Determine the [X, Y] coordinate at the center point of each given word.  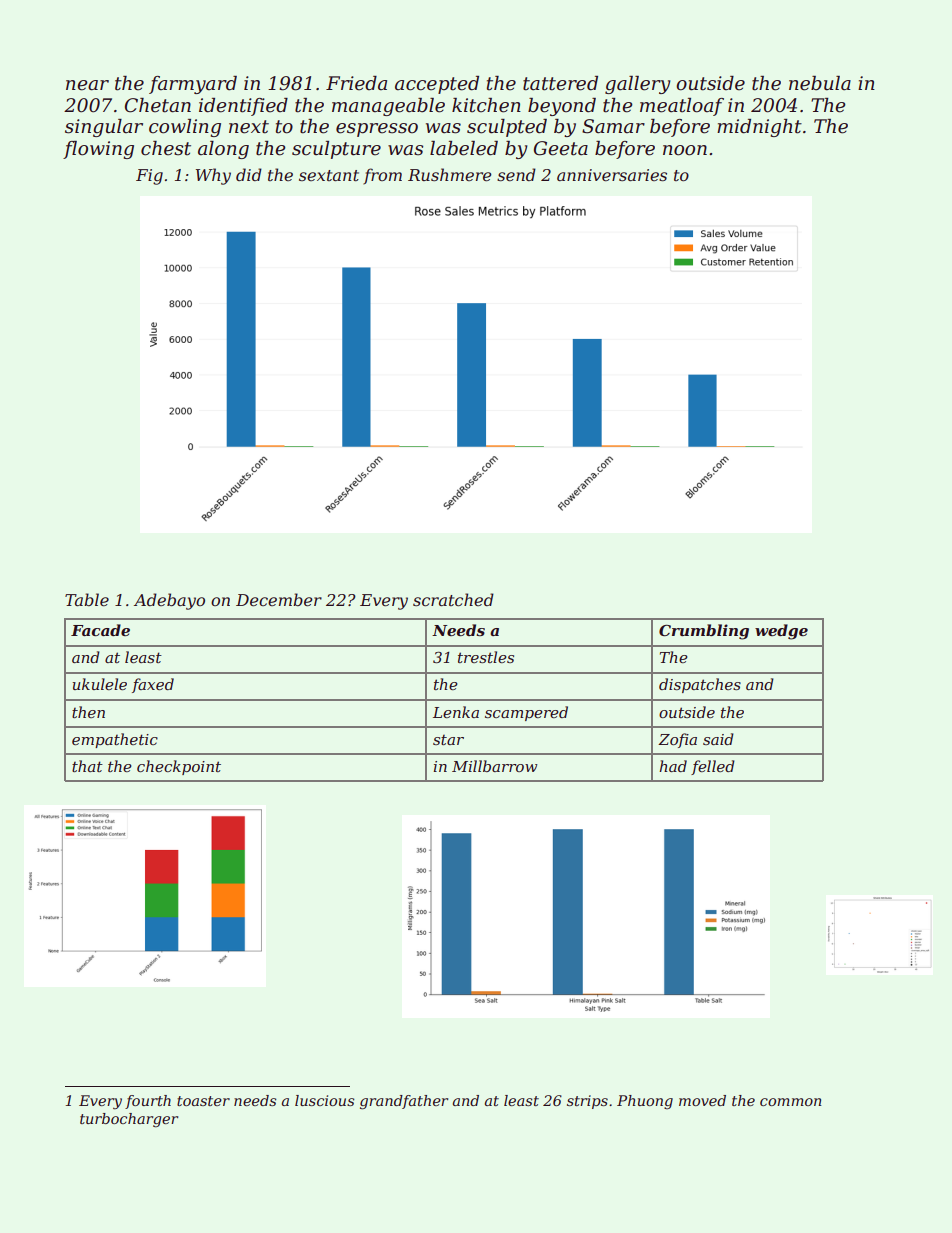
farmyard [193, 85]
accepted [437, 85]
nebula [820, 83]
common [791, 1102]
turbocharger [129, 1120]
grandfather [404, 1102]
